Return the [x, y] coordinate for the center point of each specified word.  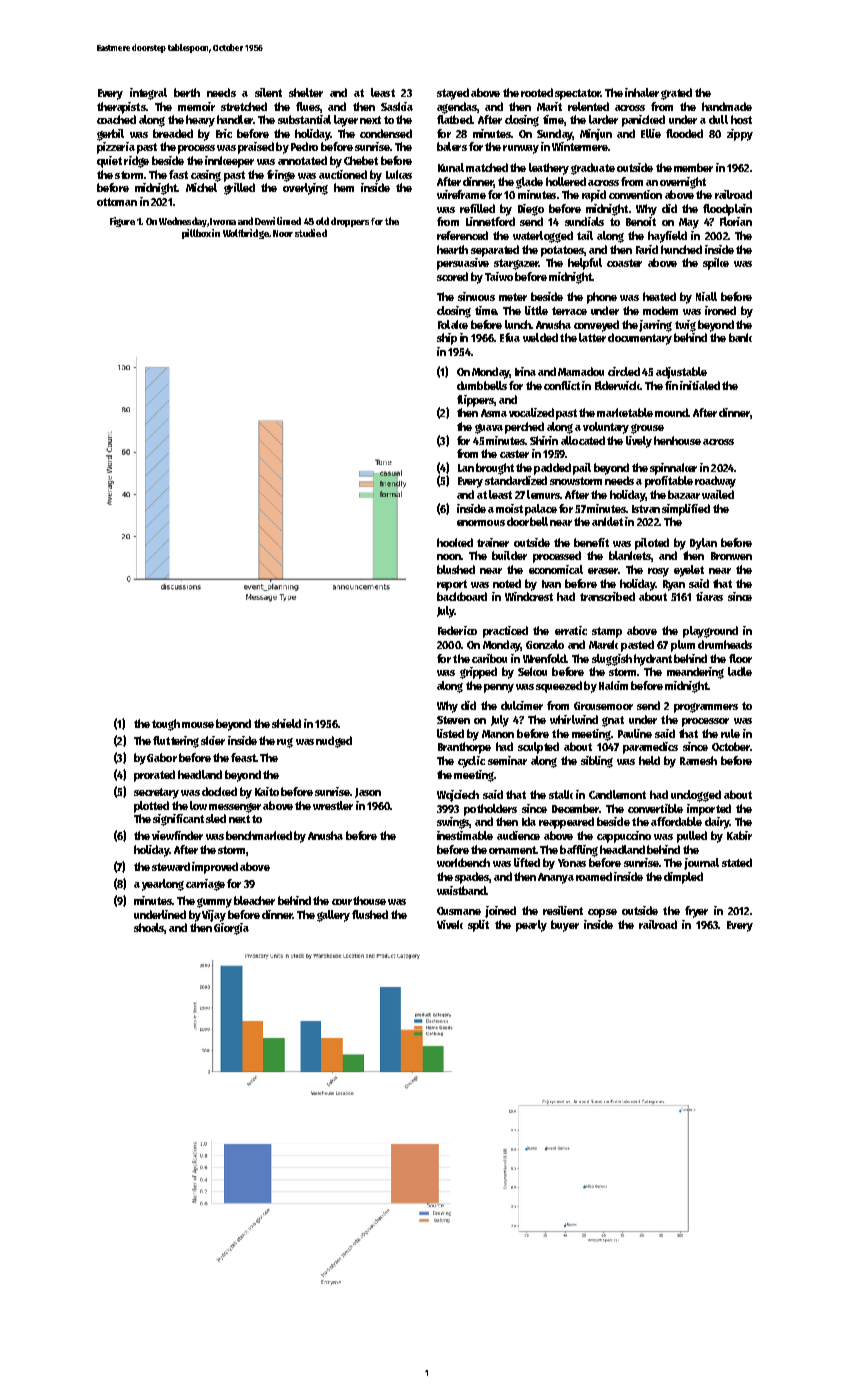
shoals [149, 928]
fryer [696, 912]
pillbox [196, 234]
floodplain [727, 210]
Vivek [450, 924]
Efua [510, 337]
